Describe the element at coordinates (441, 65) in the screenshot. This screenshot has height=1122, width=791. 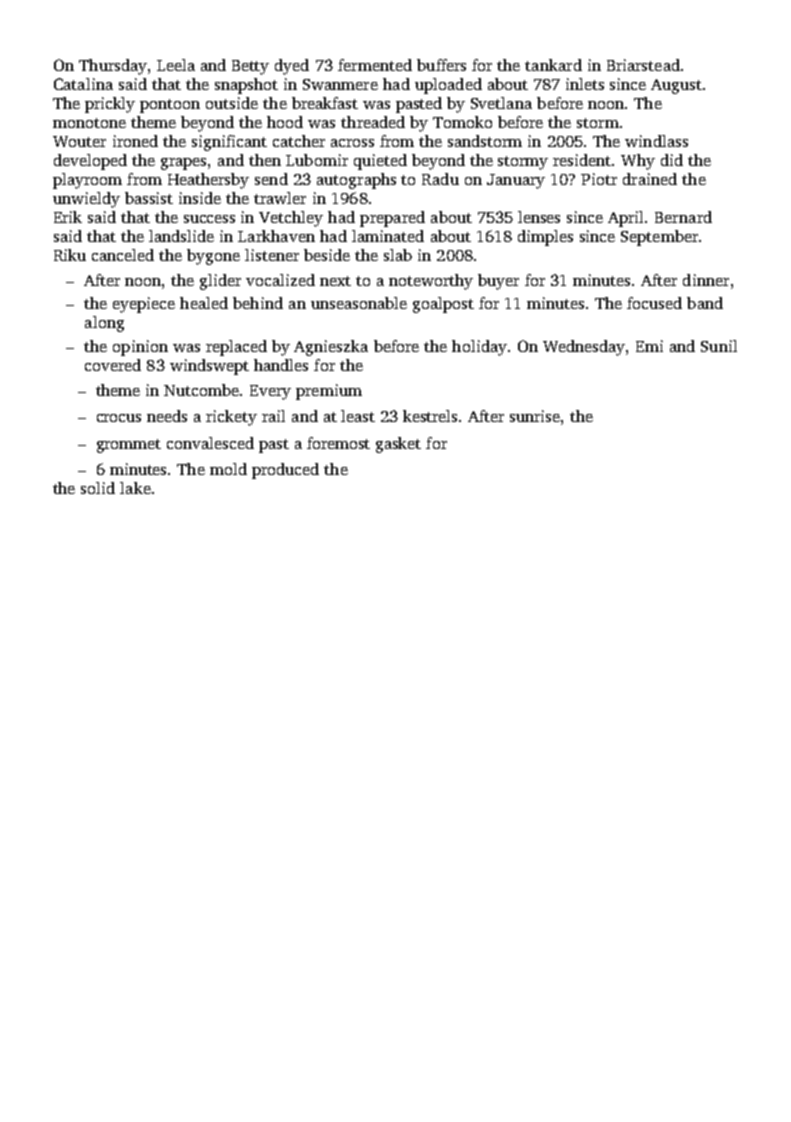
I see `buffers` at that location.
